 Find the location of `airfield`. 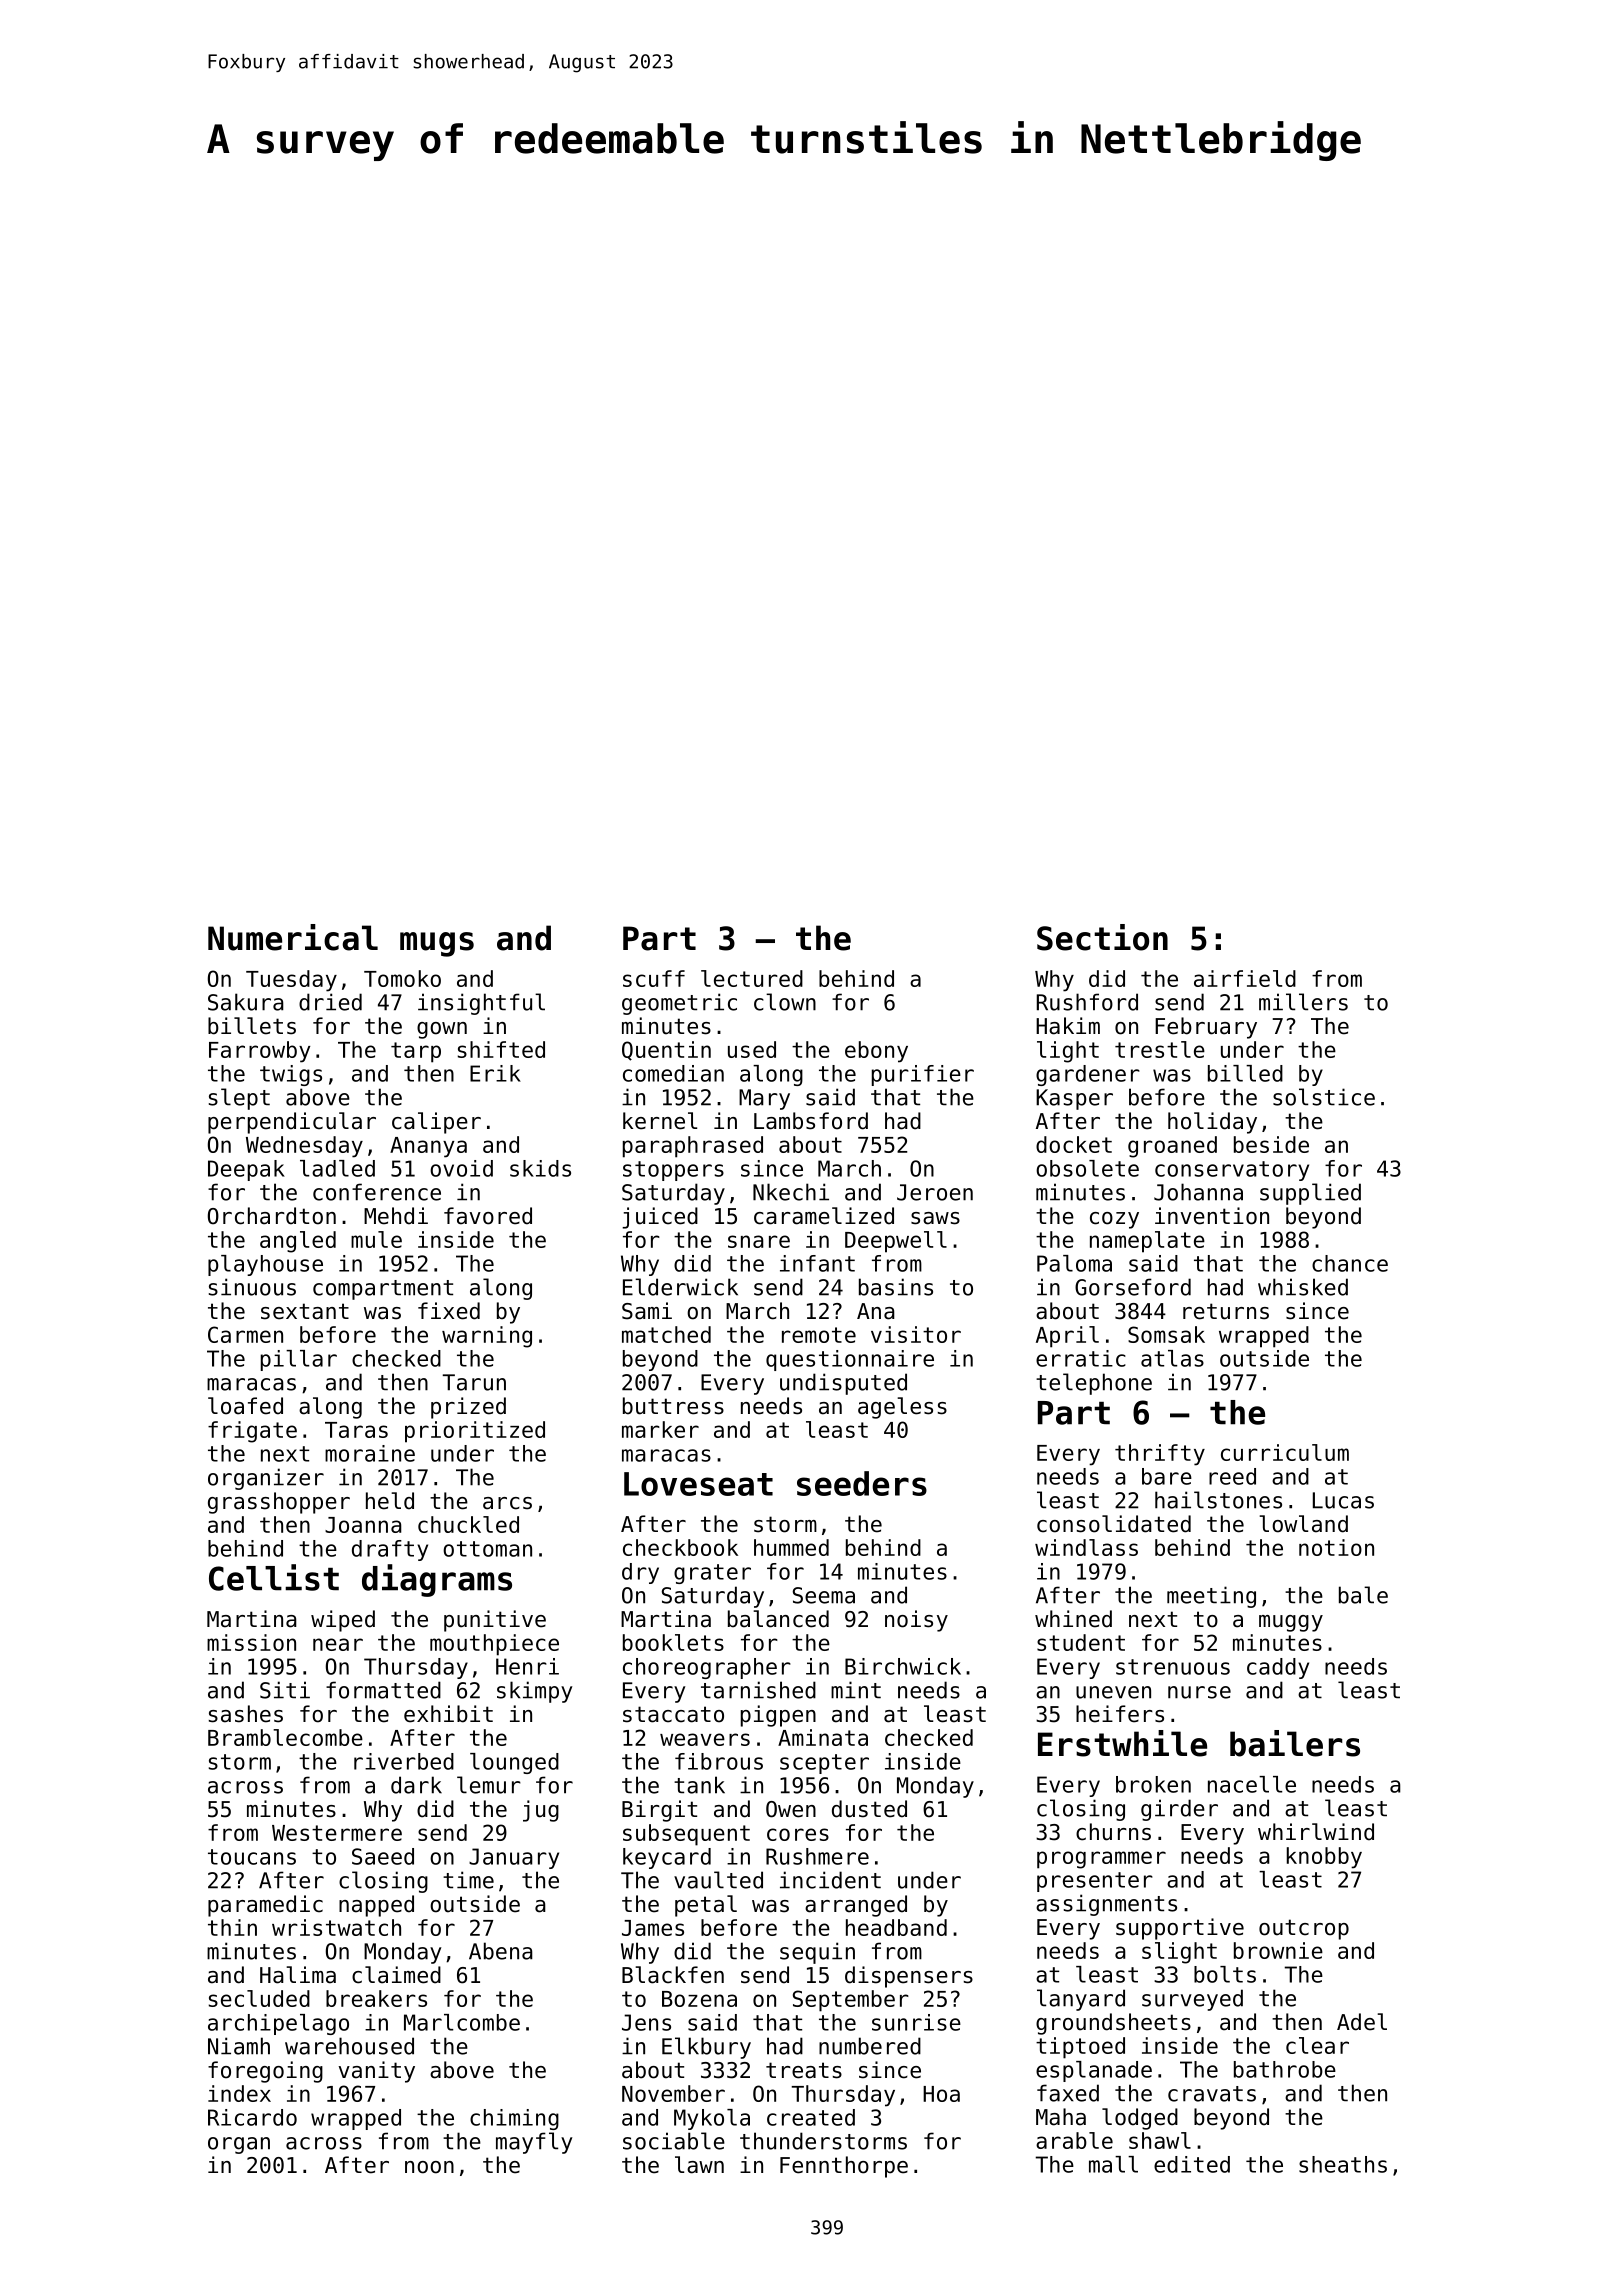

airfield is located at coordinates (1245, 978).
